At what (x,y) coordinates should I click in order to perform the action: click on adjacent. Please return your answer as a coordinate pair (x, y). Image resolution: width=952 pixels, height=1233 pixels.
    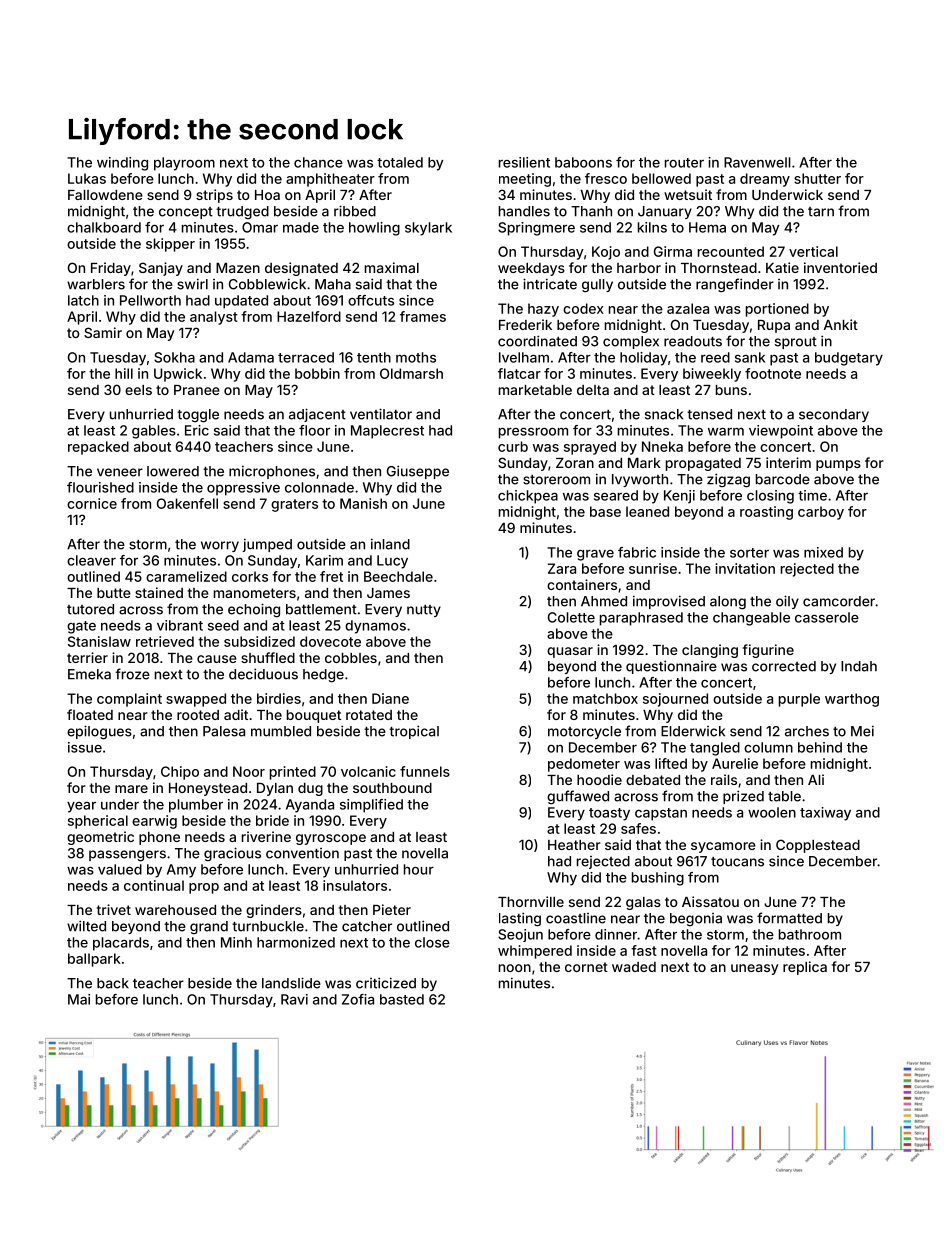
    Looking at the image, I should click on (317, 415).
